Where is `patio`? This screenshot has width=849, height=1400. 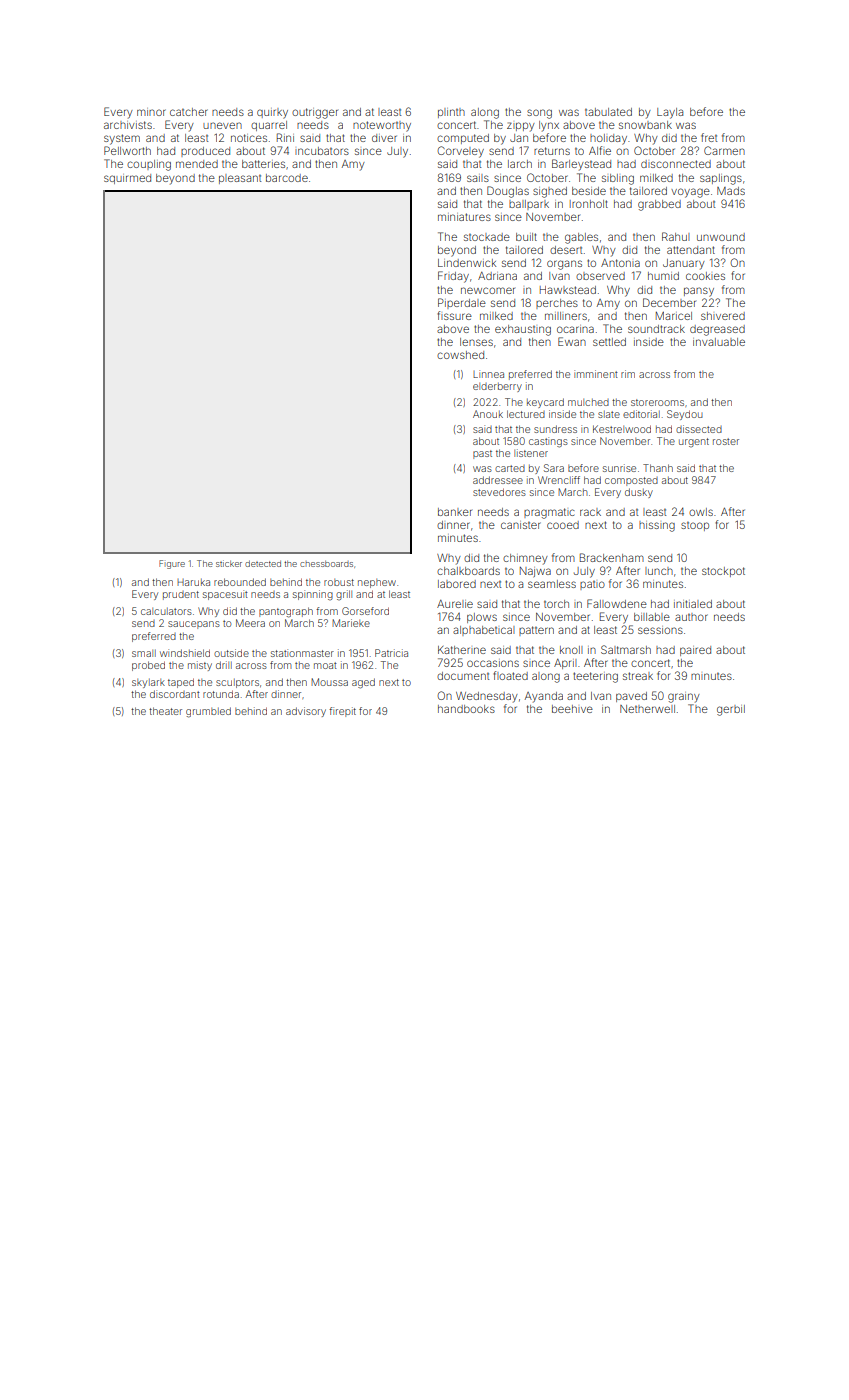
patio is located at coordinates (592, 585).
